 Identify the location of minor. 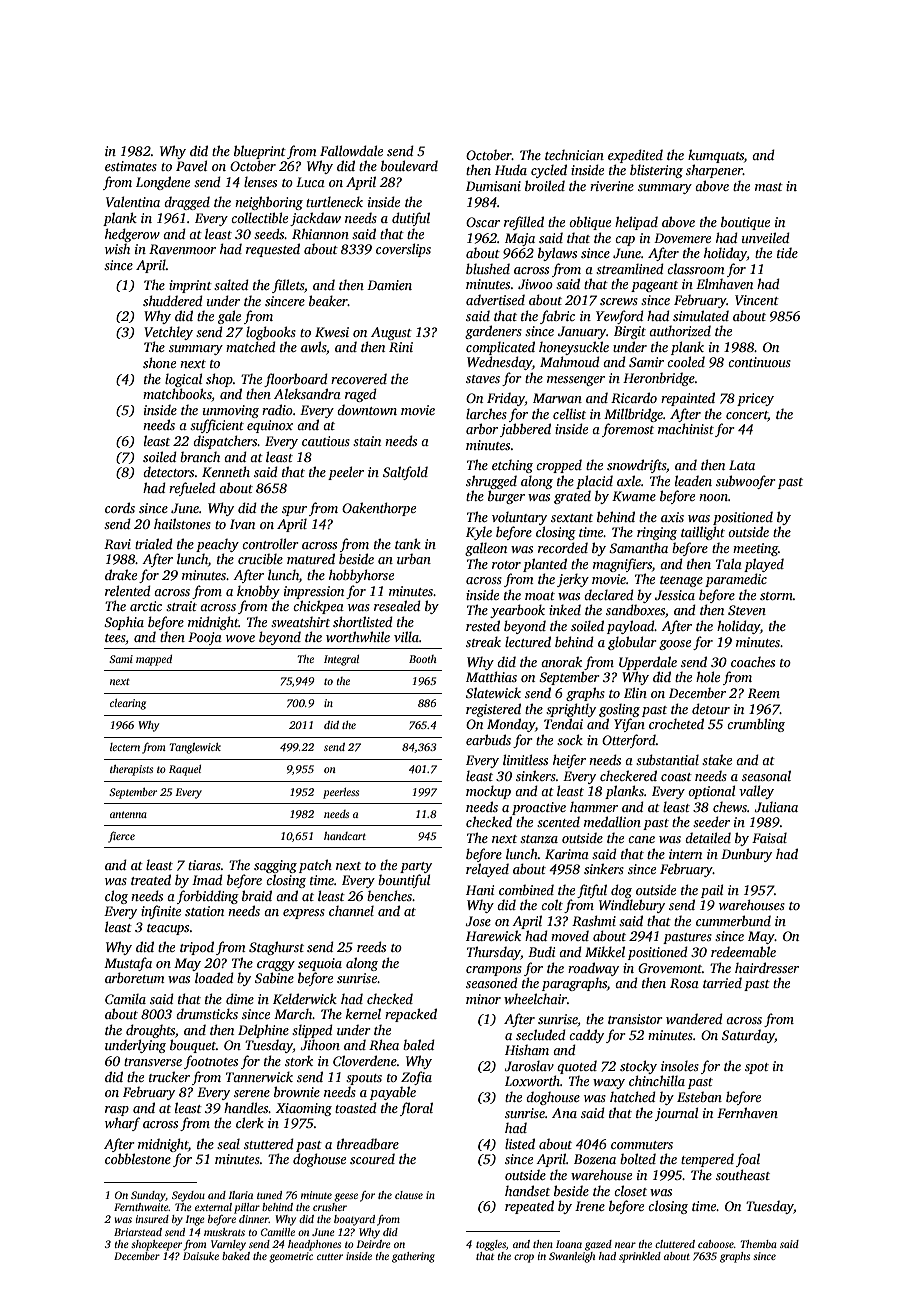
(483, 999).
